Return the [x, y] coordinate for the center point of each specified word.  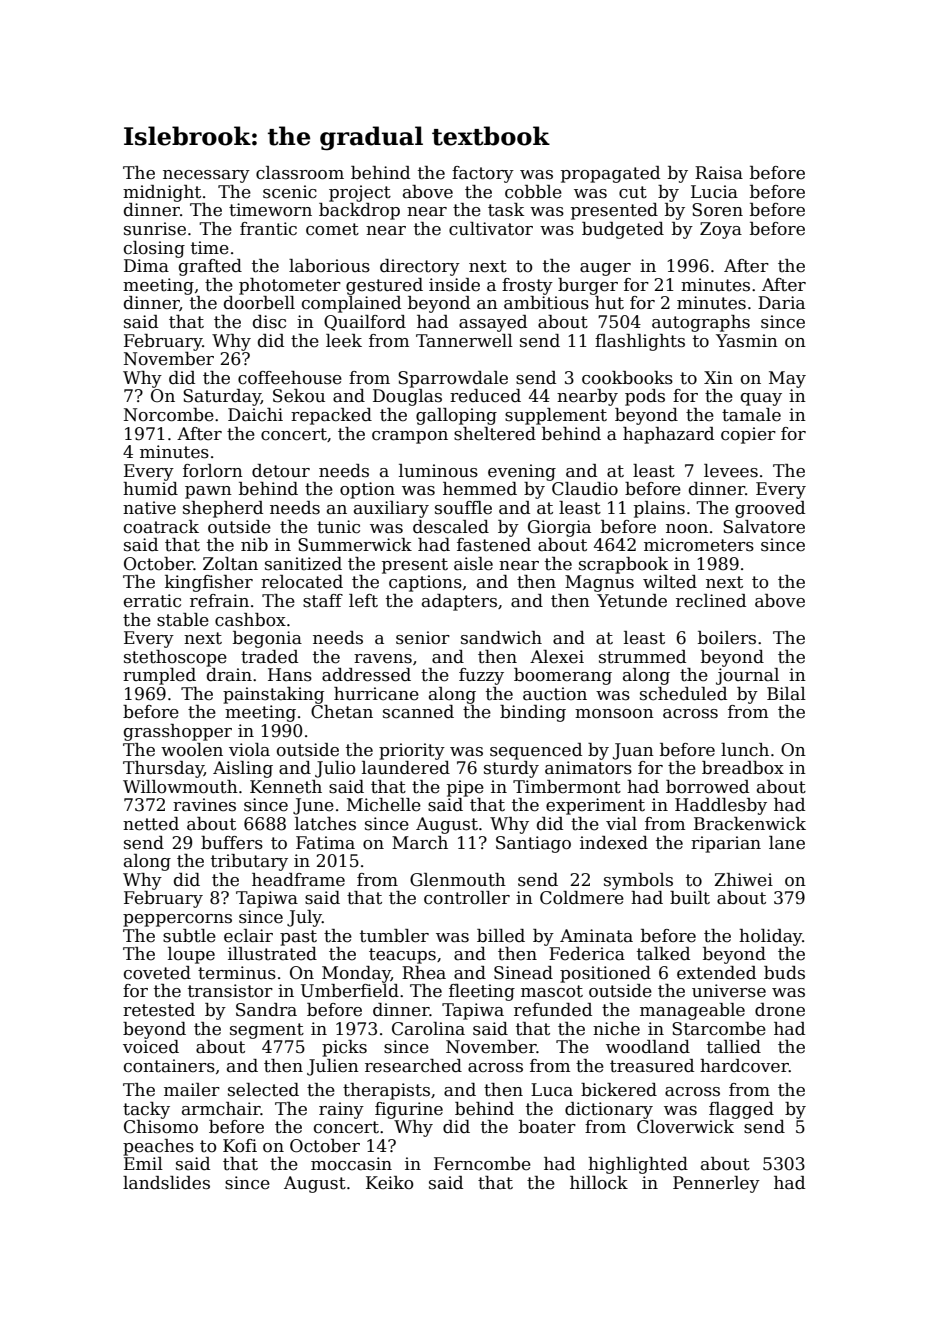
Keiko [389, 1183]
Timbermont [567, 787]
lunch [745, 750]
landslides [166, 1183]
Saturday [222, 397]
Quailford [365, 323]
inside [454, 285]
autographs [701, 323]
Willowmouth [180, 787]
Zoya [721, 230]
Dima [146, 266]
